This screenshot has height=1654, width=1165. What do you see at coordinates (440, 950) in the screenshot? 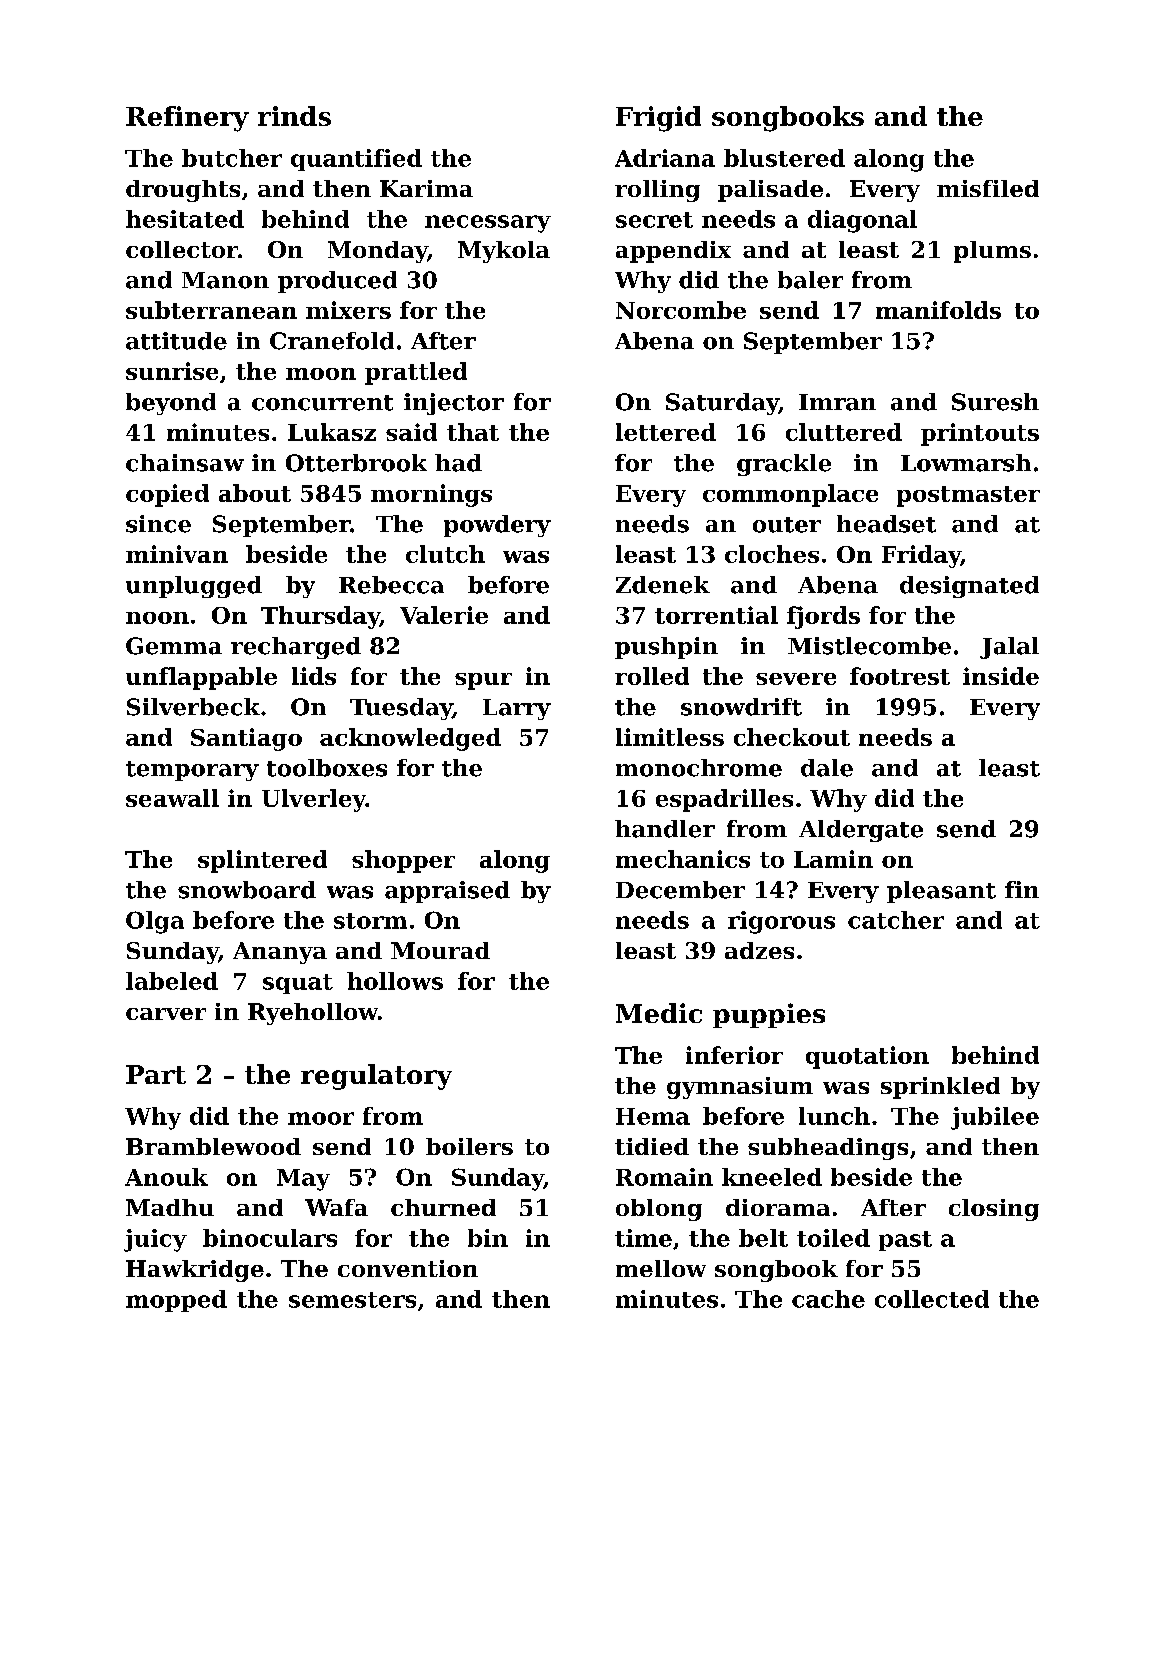
I see `Mourad` at bounding box center [440, 950].
